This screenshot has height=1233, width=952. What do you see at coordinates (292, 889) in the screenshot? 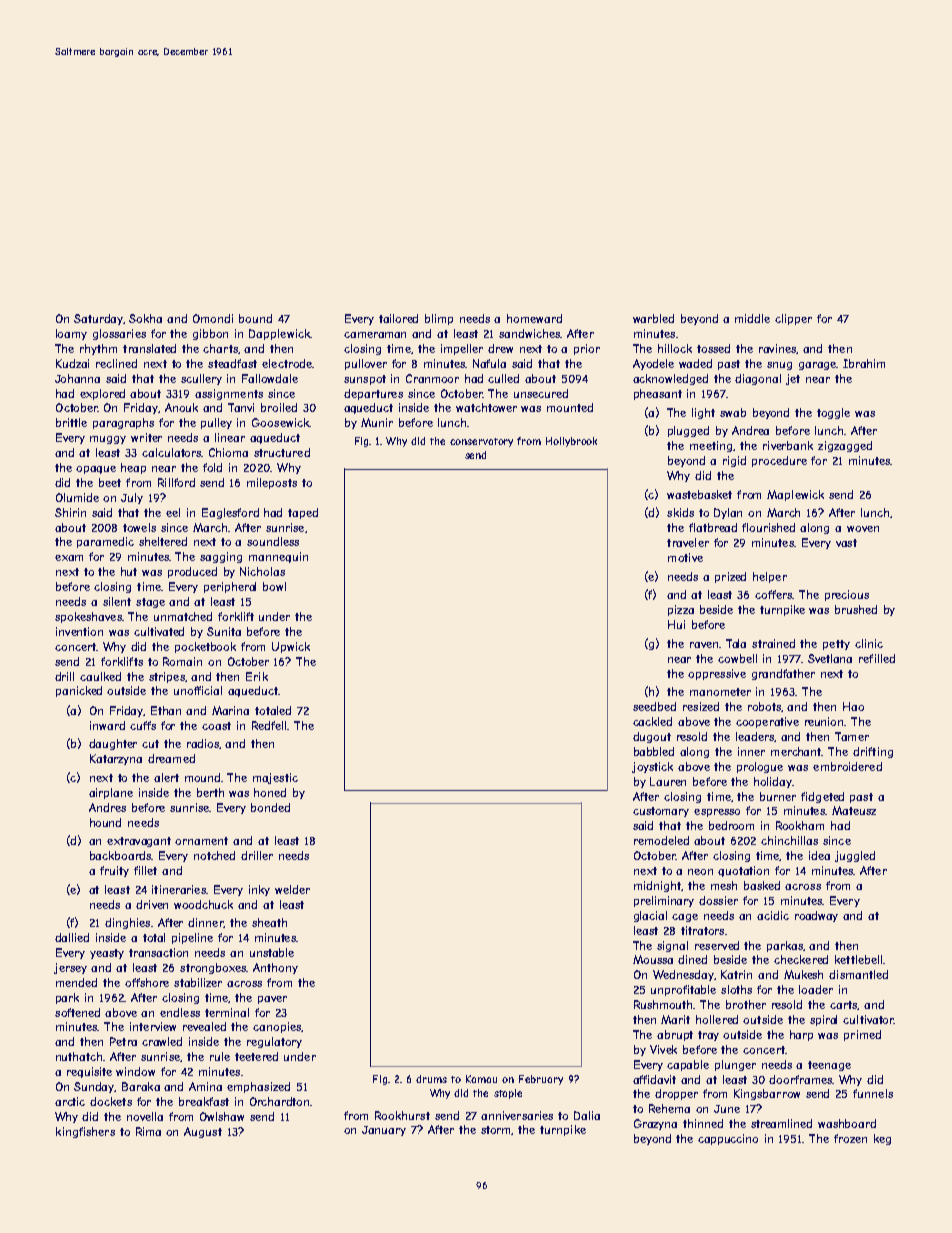
I see `welder` at bounding box center [292, 889].
